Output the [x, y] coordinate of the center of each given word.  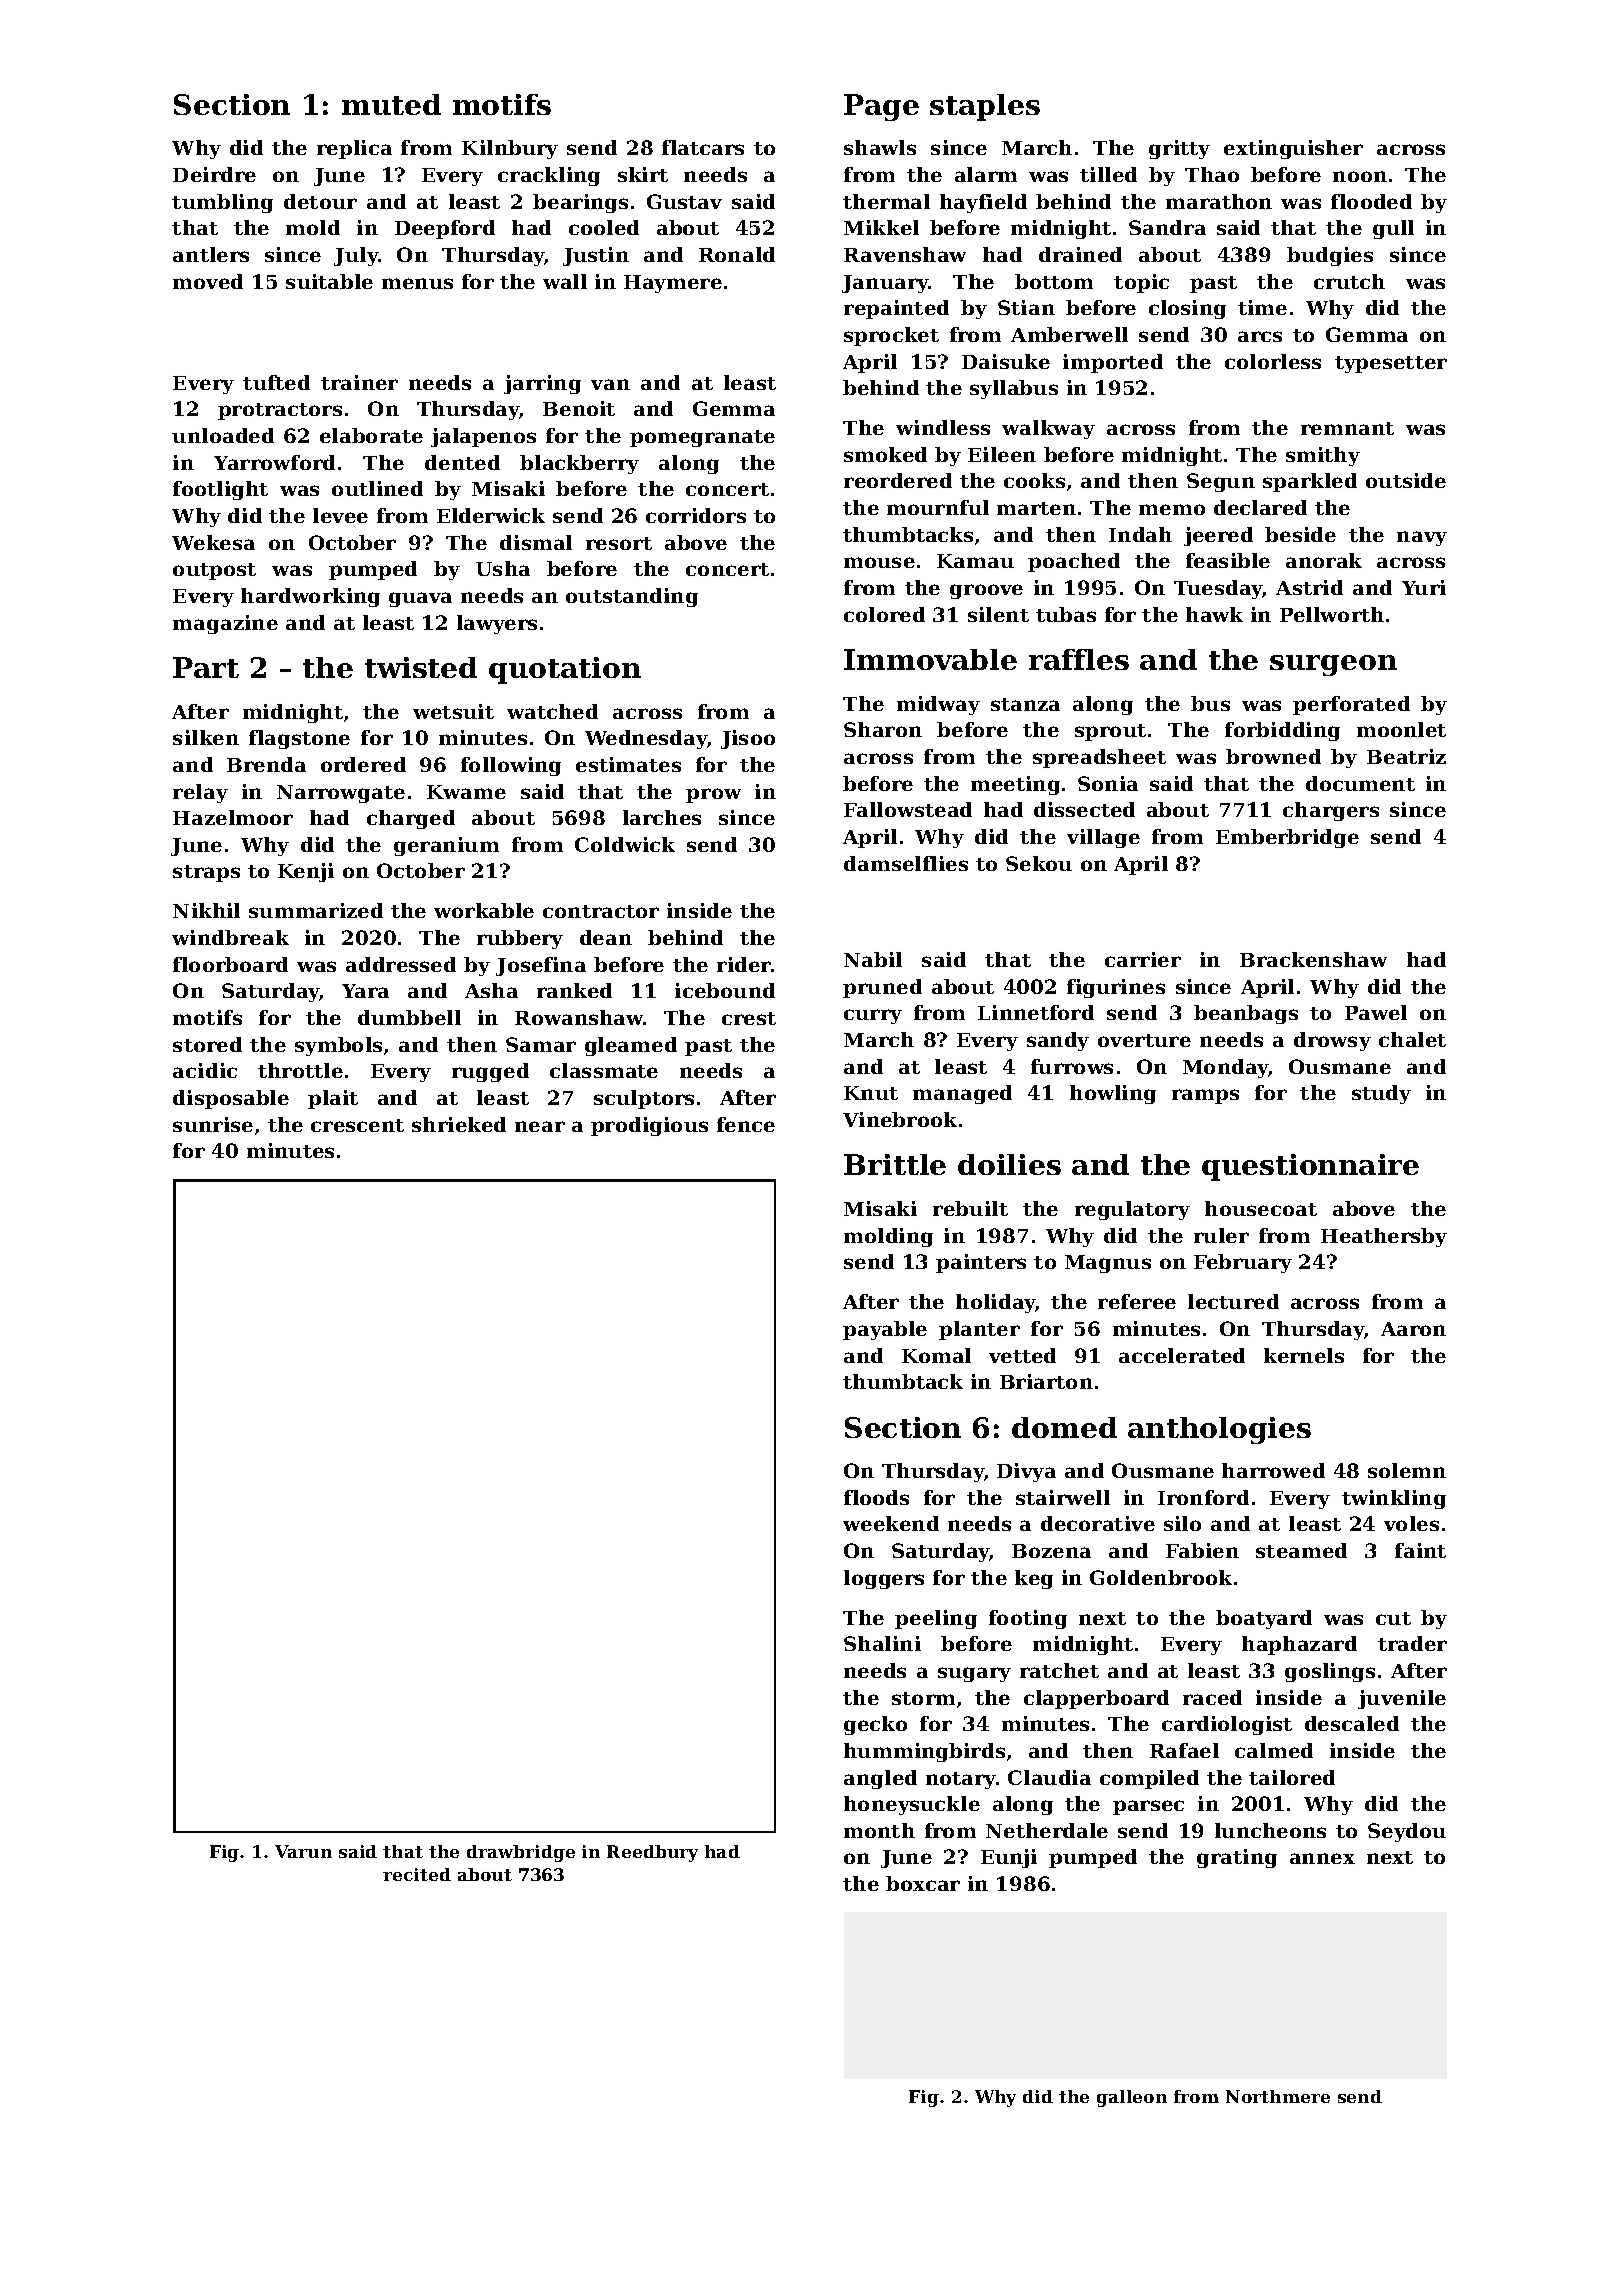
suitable [329, 281]
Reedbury [652, 1853]
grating [1237, 1858]
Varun [303, 1851]
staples [985, 107]
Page [881, 107]
